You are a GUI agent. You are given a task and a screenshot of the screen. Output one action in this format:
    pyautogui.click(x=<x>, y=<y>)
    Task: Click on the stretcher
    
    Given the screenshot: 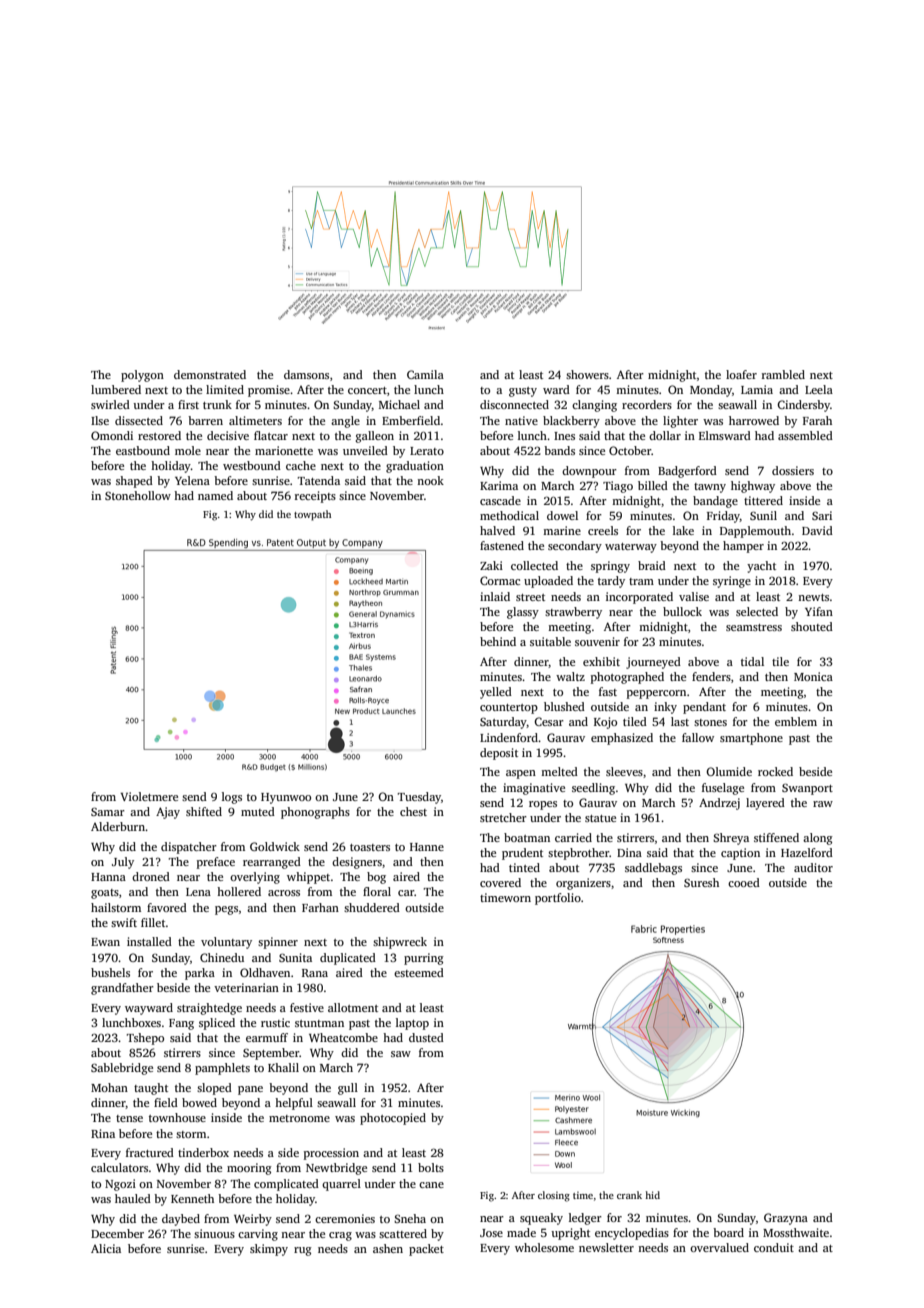 What is the action you would take?
    pyautogui.click(x=503, y=817)
